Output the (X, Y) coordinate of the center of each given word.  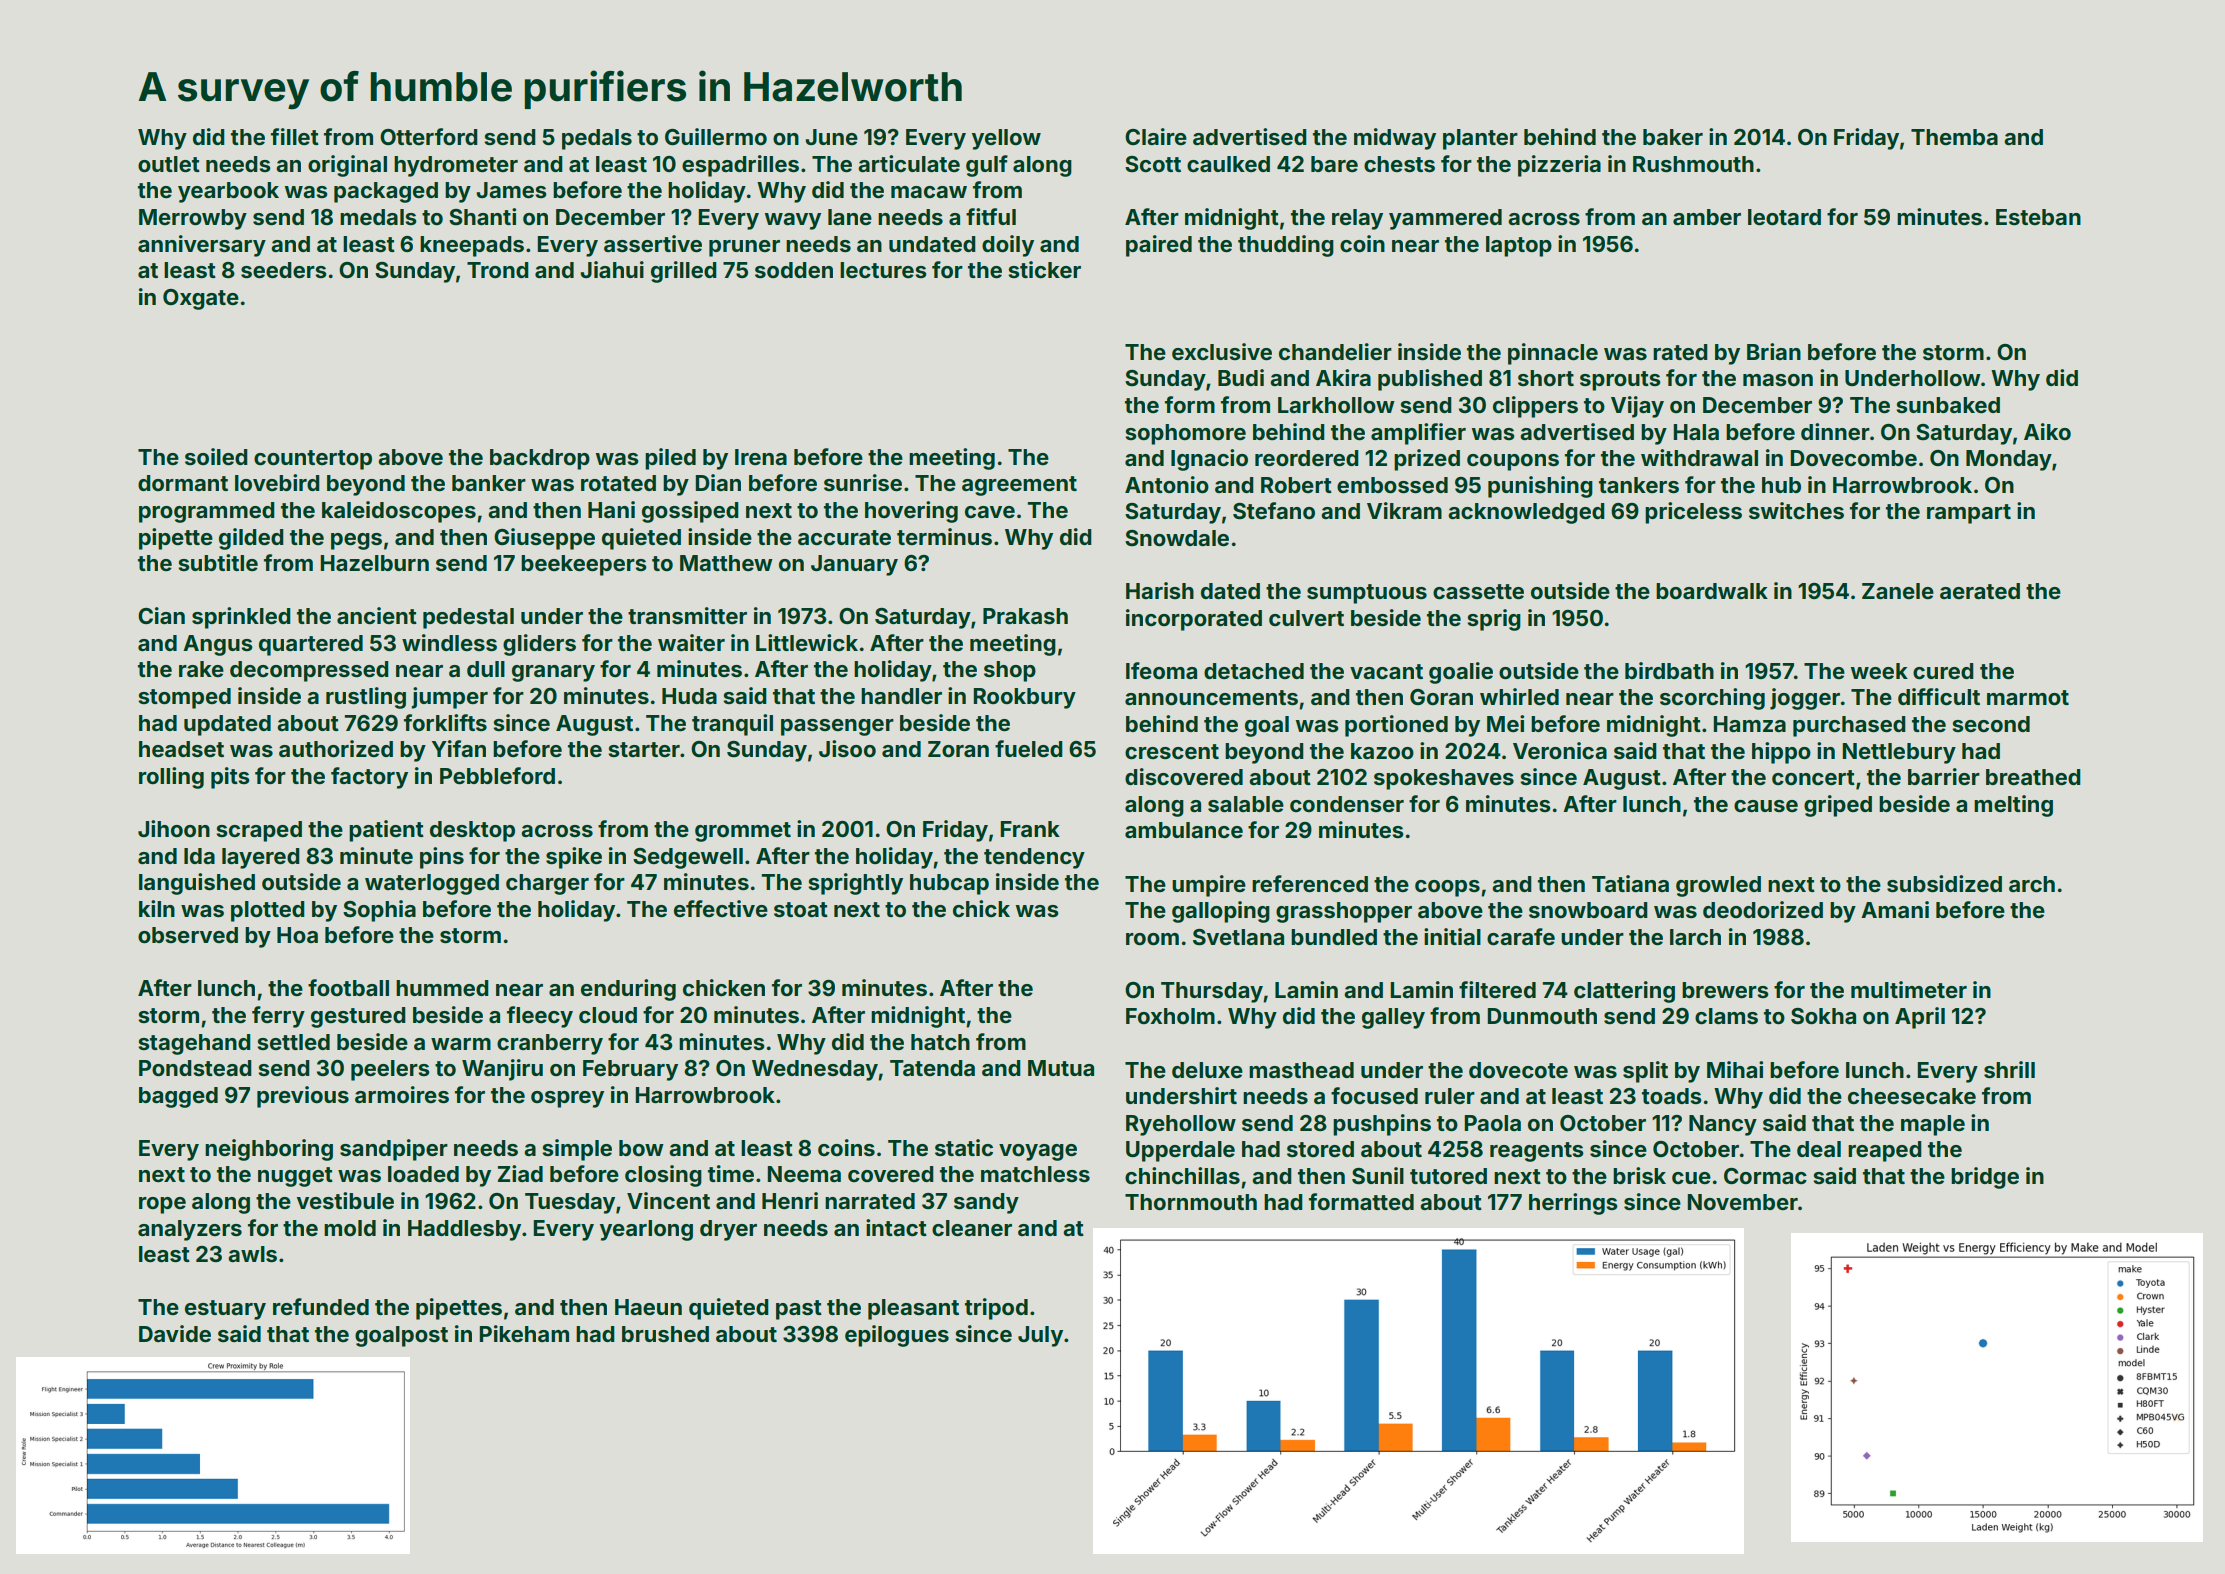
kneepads (472, 246)
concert (1813, 777)
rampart (1969, 514)
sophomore (1185, 434)
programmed (207, 512)
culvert (1306, 618)
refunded (321, 1306)
